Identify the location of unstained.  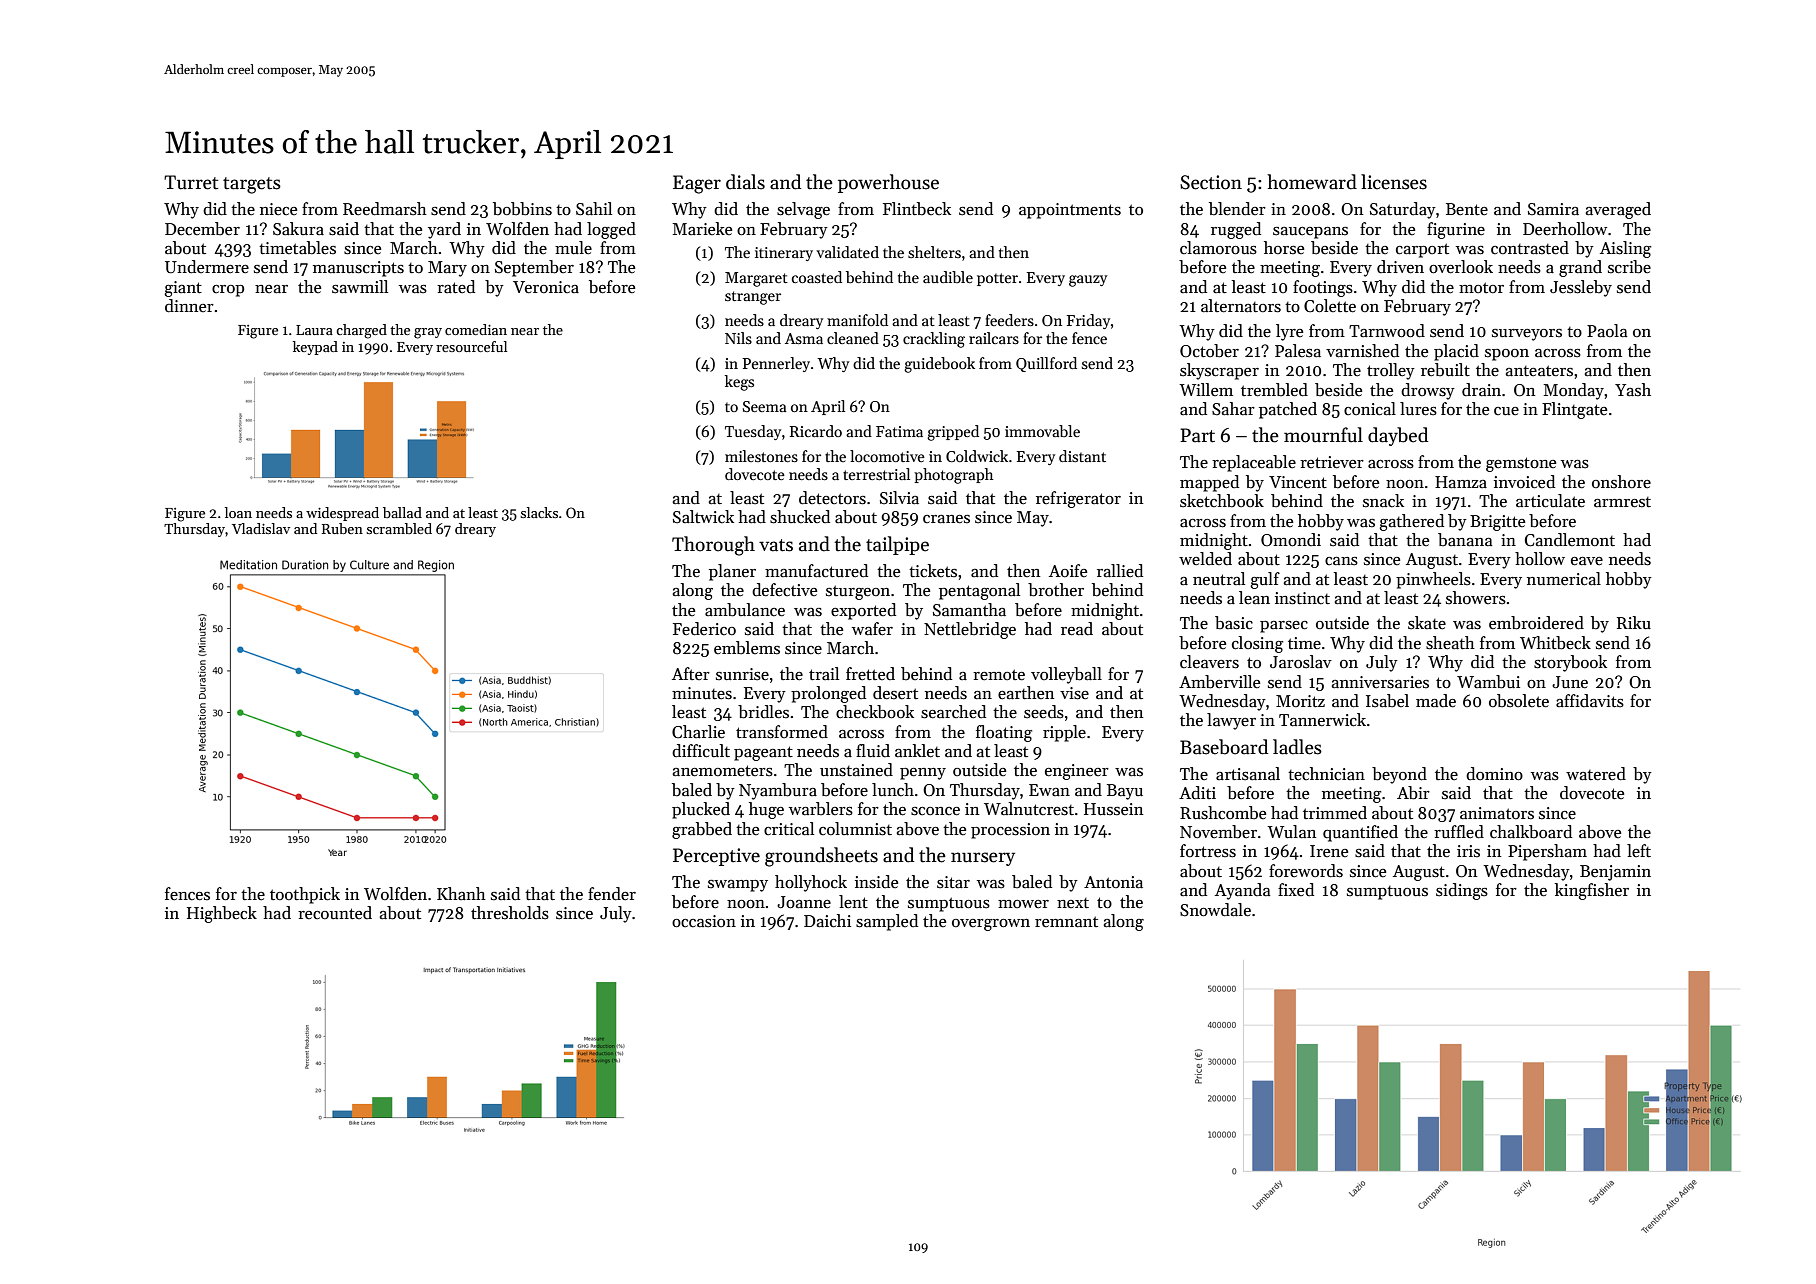
(856, 770).
